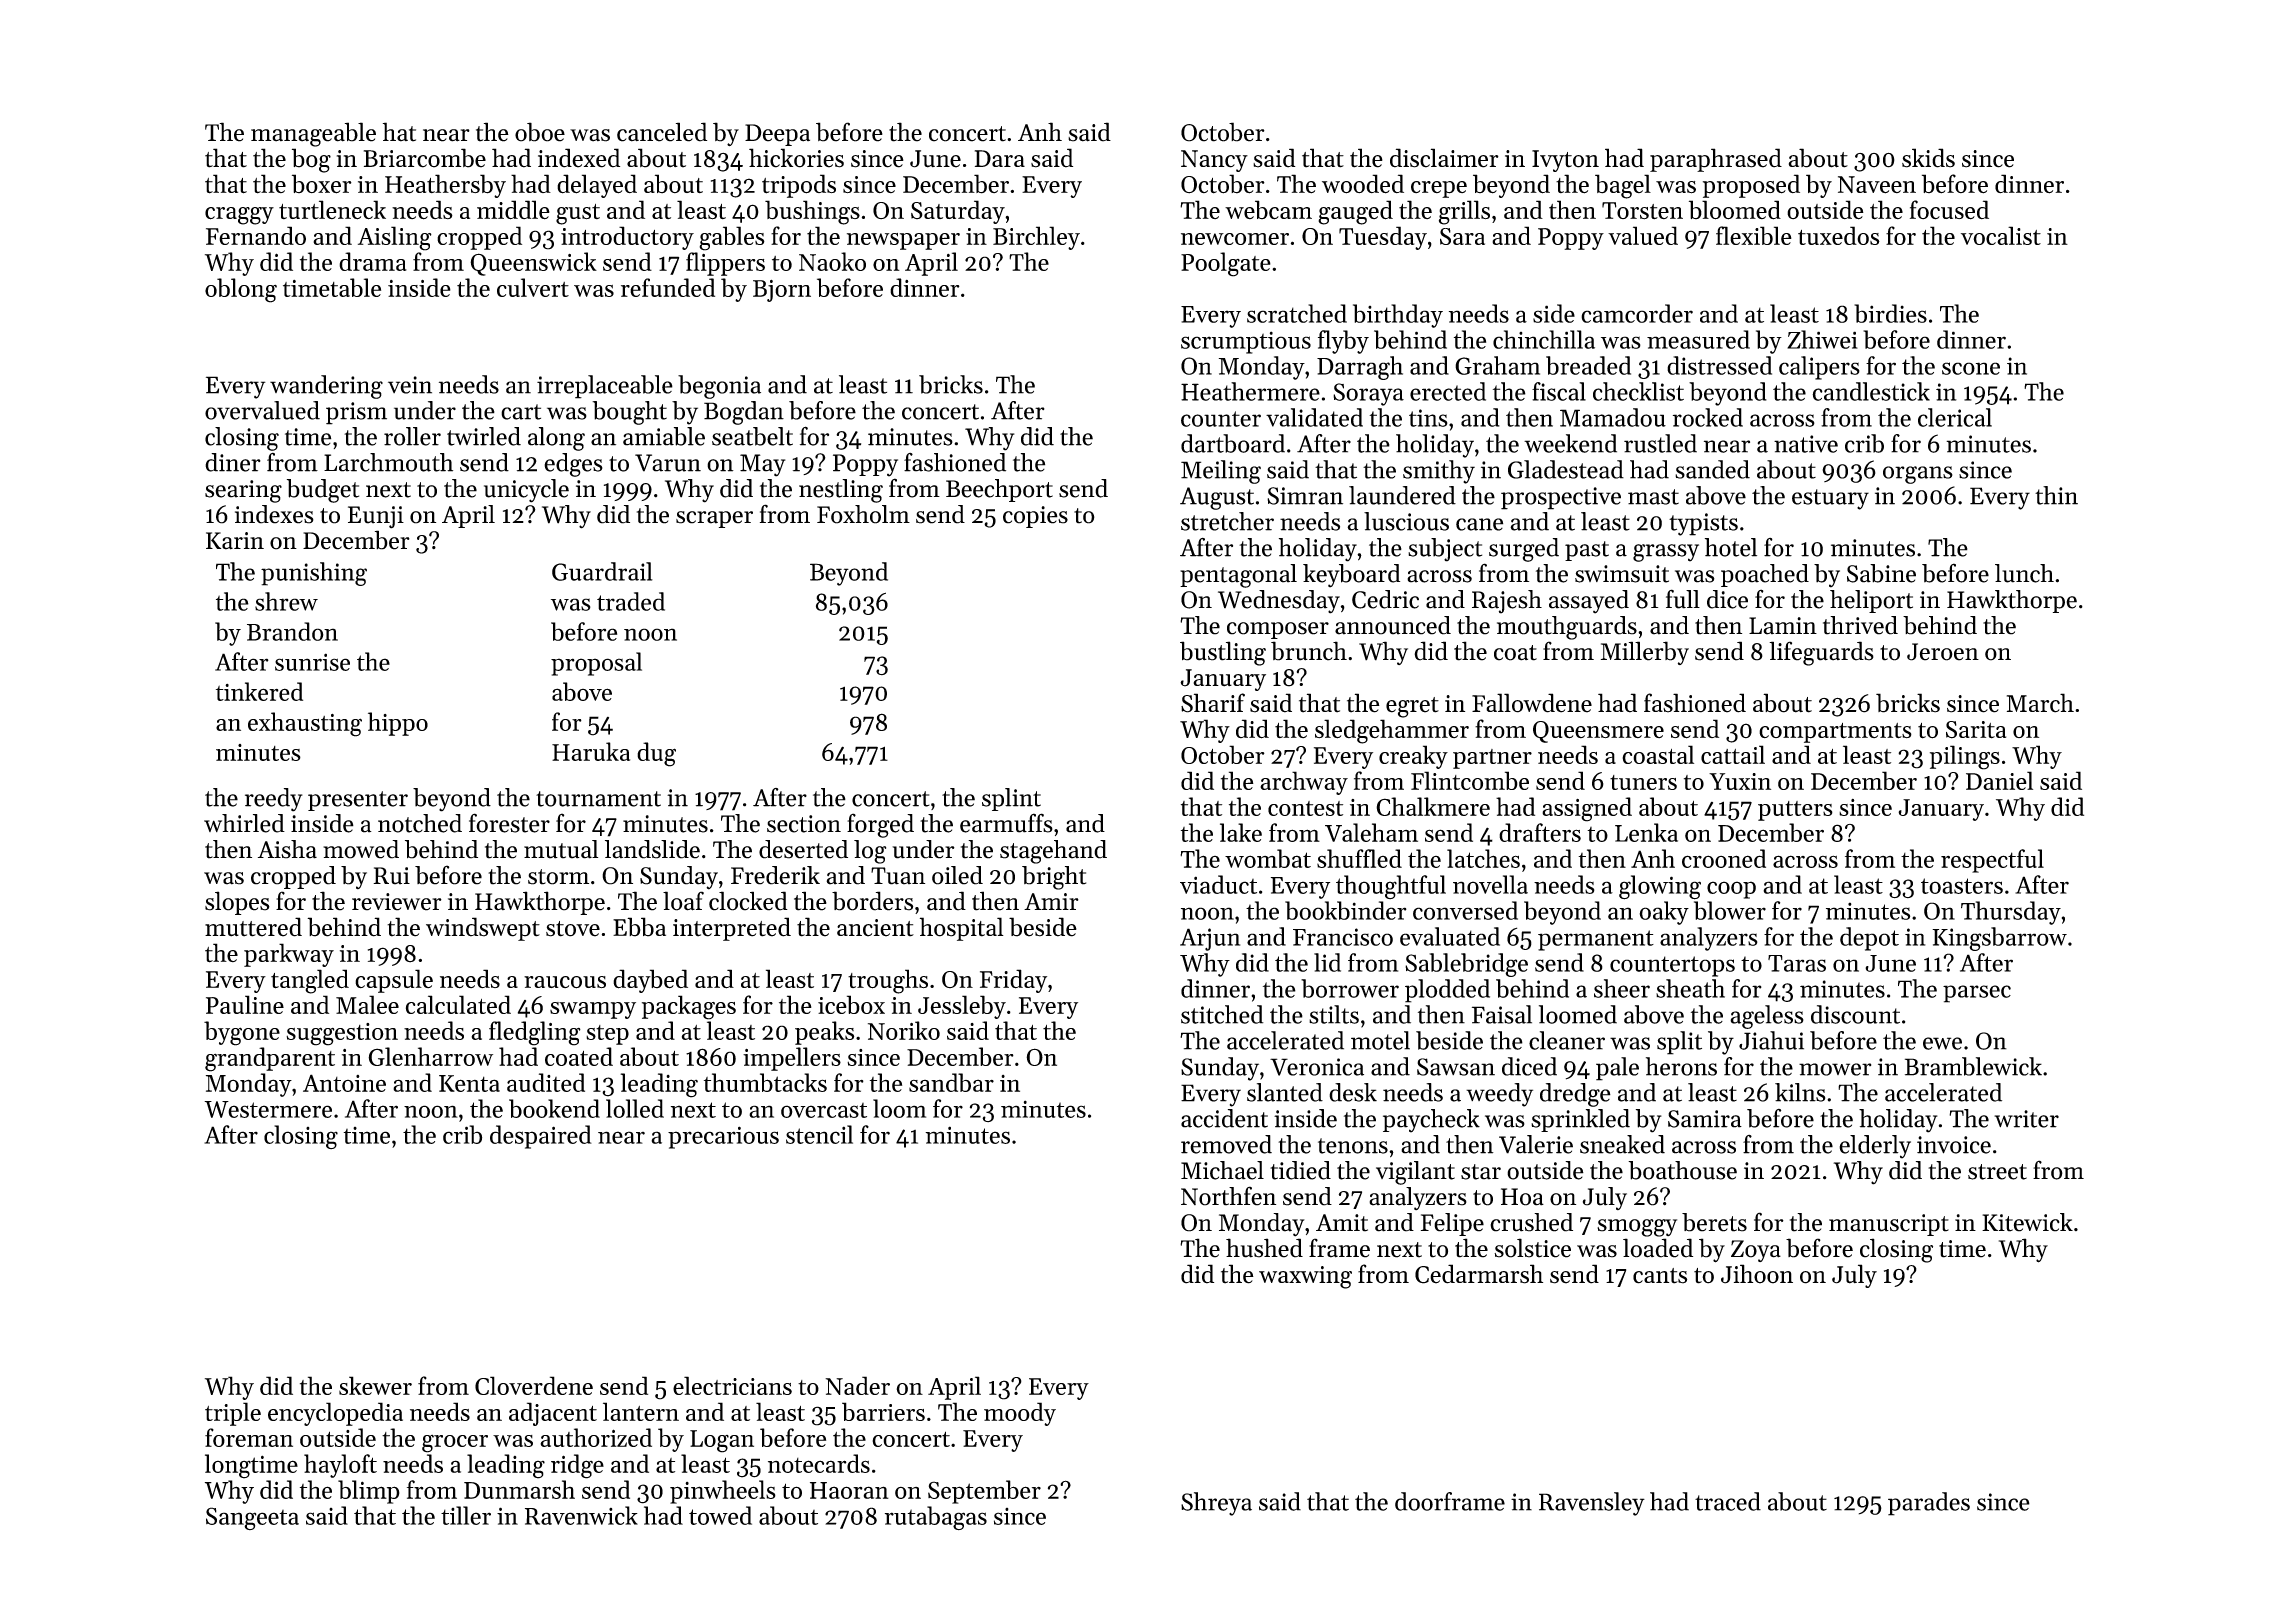 The image size is (2292, 1620). Describe the element at coordinates (581, 1515) in the screenshot. I see `Ravenwick` at that location.
